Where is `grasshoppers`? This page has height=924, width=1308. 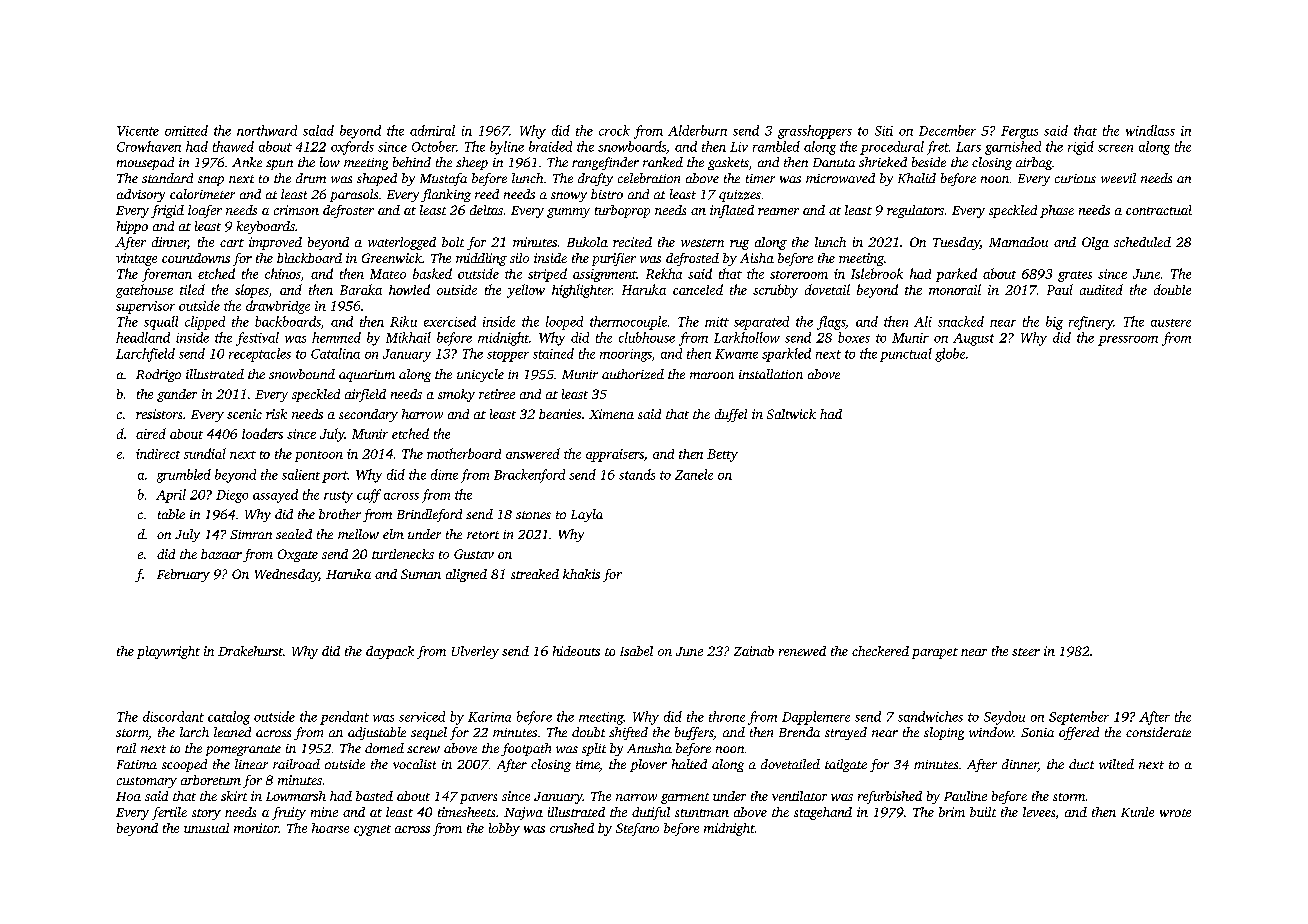 grasshoppers is located at coordinates (815, 132).
